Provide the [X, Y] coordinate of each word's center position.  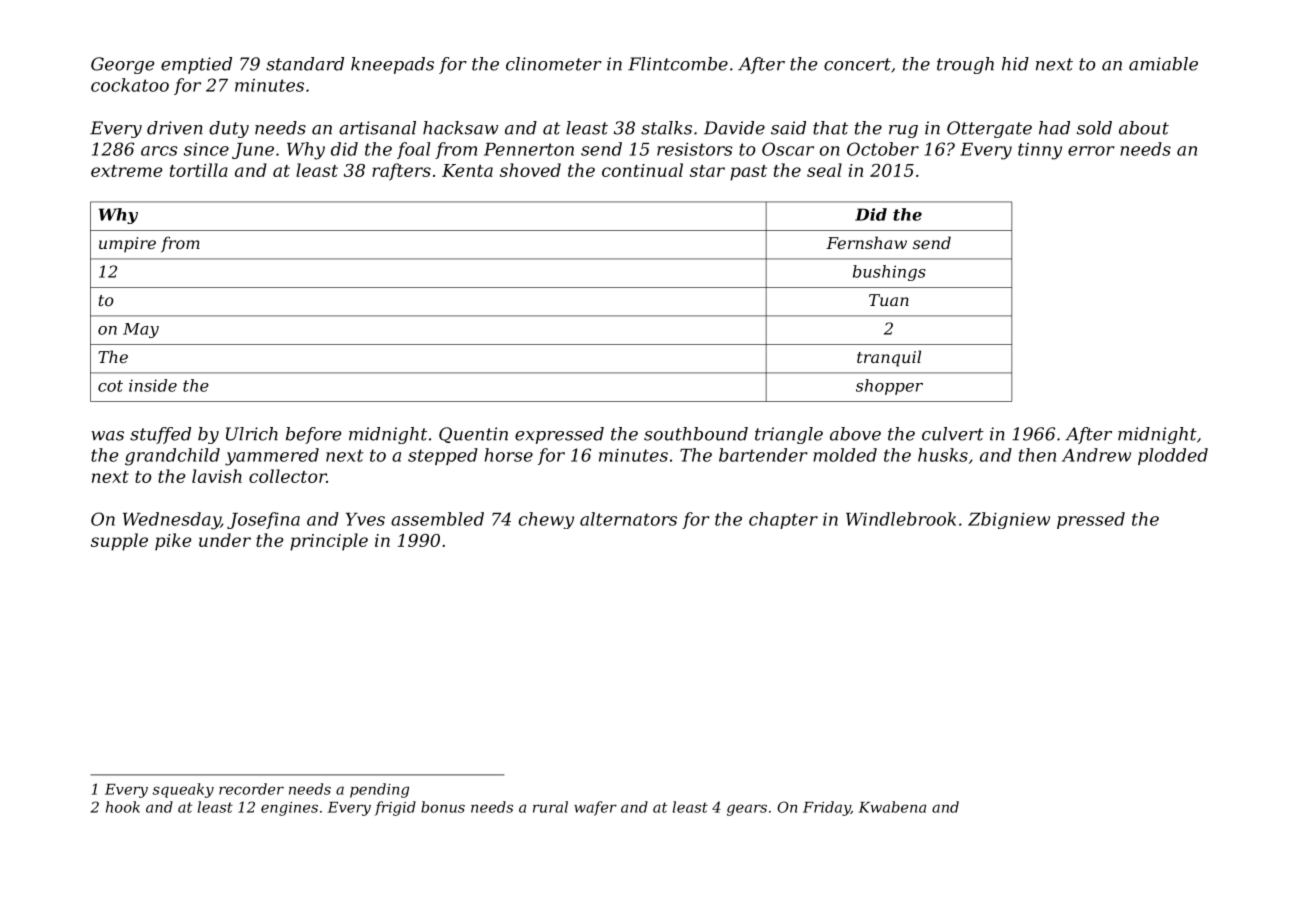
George [123, 65]
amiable [1163, 64]
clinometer [554, 64]
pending [379, 790]
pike [173, 542]
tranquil [889, 358]
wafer [595, 808]
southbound [696, 434]
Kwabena [892, 807]
